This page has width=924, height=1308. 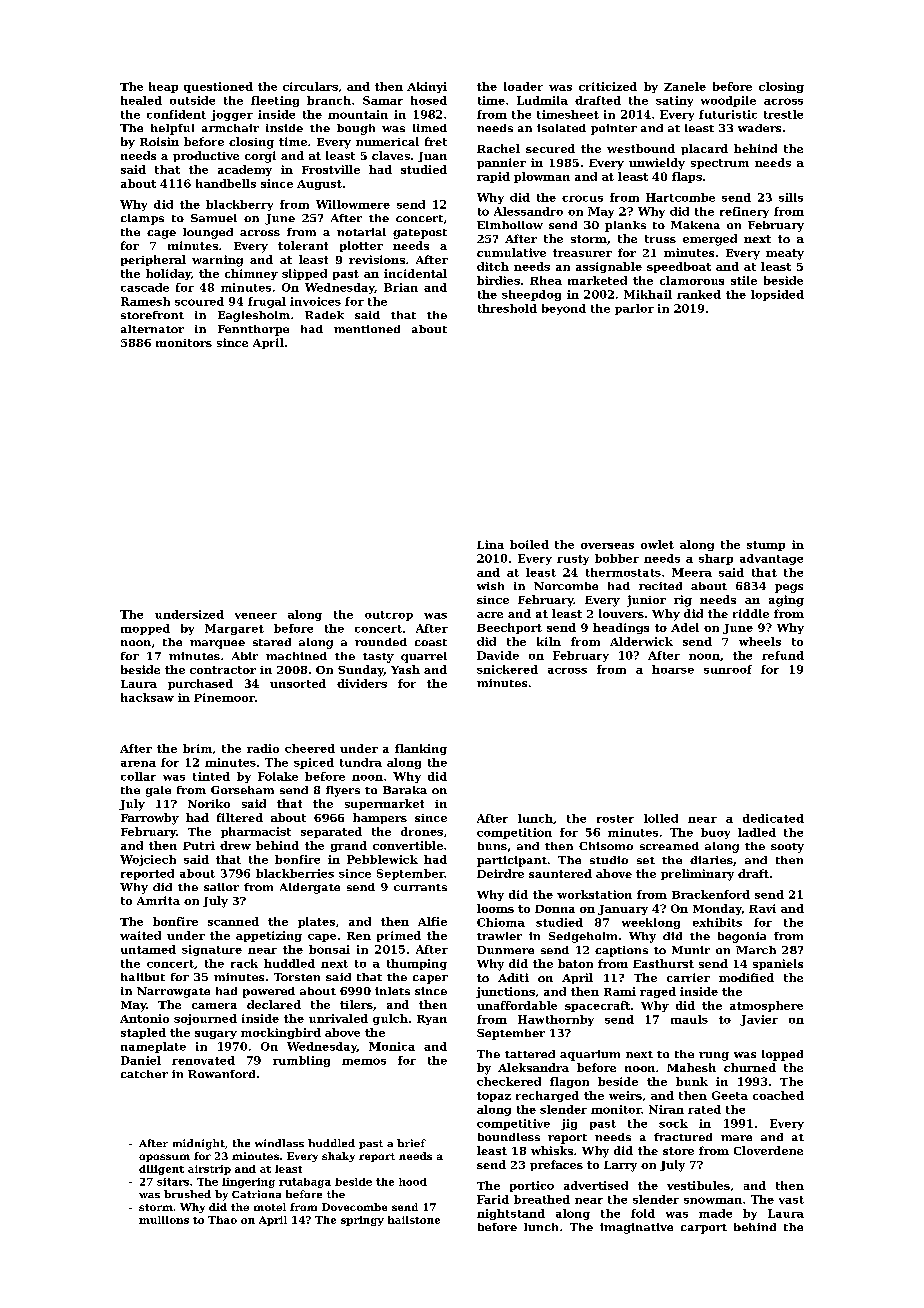 I want to click on alternator, so click(x=152, y=329).
